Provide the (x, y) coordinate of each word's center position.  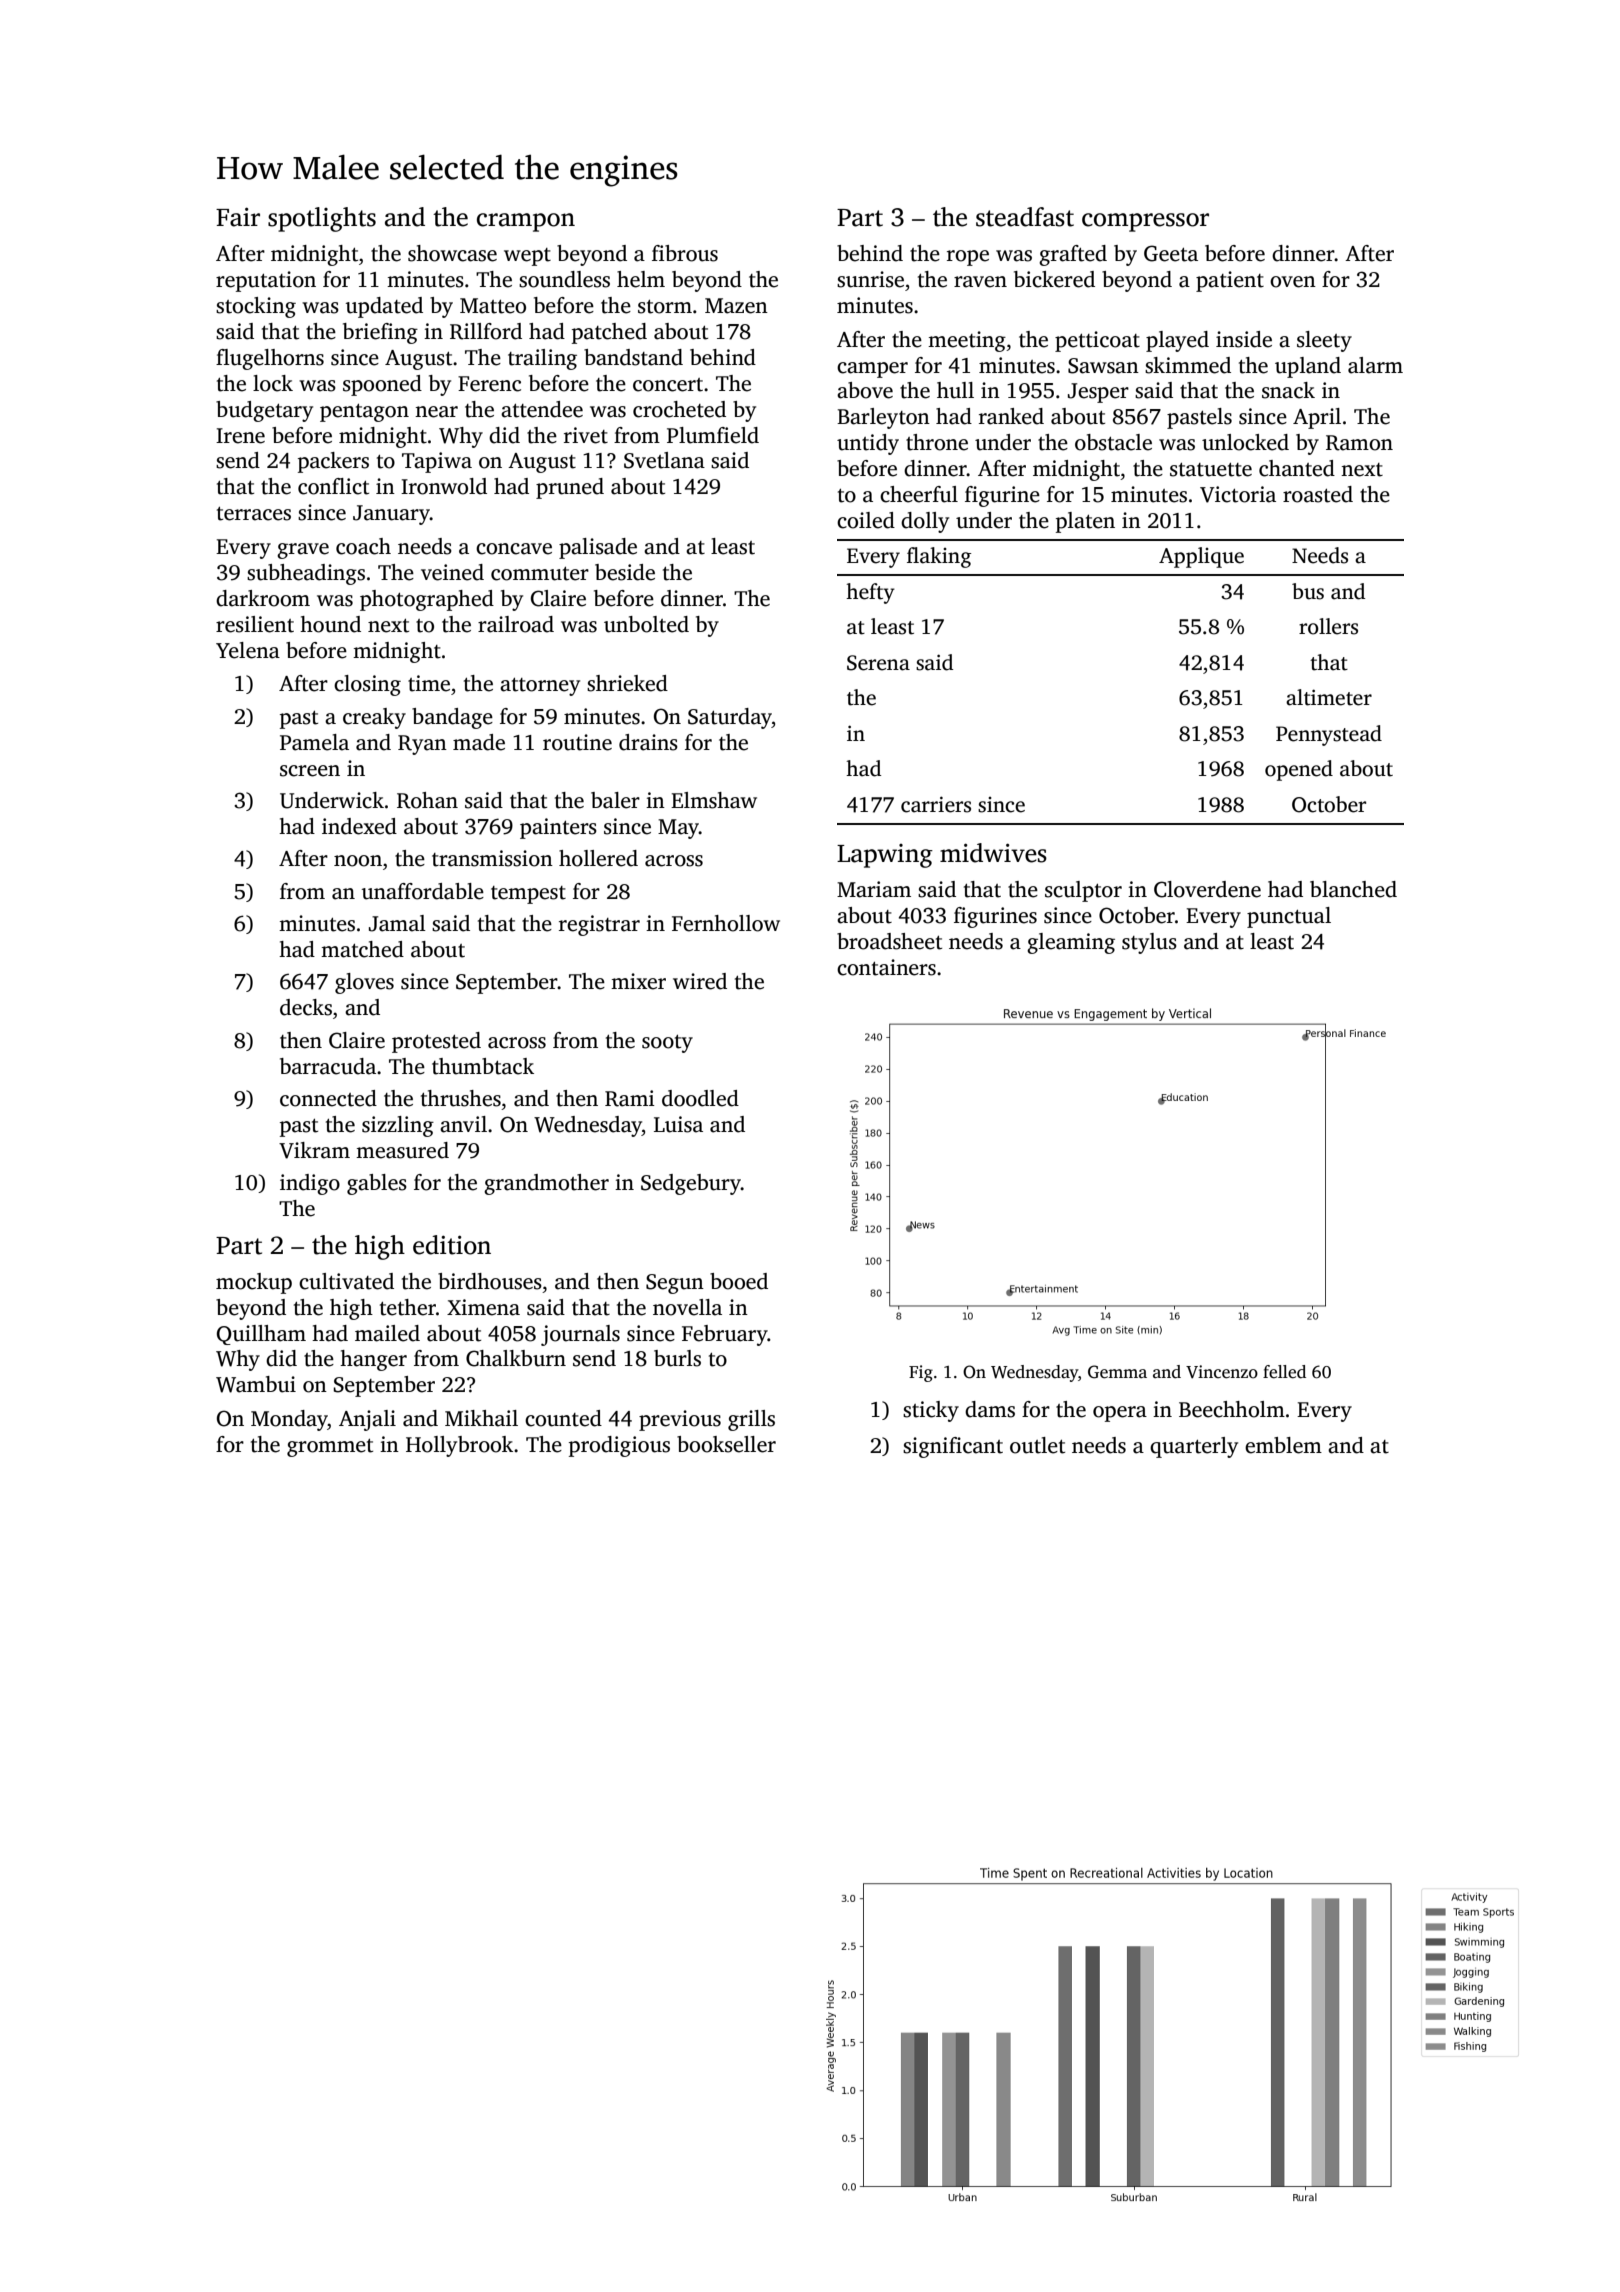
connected (328, 1098)
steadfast (1025, 217)
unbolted (646, 624)
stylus (1149, 943)
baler (615, 800)
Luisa (678, 1124)
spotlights (322, 219)
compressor (1145, 222)
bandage (452, 718)
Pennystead (1329, 735)
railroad (516, 624)
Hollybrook (459, 1446)
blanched (1353, 889)
